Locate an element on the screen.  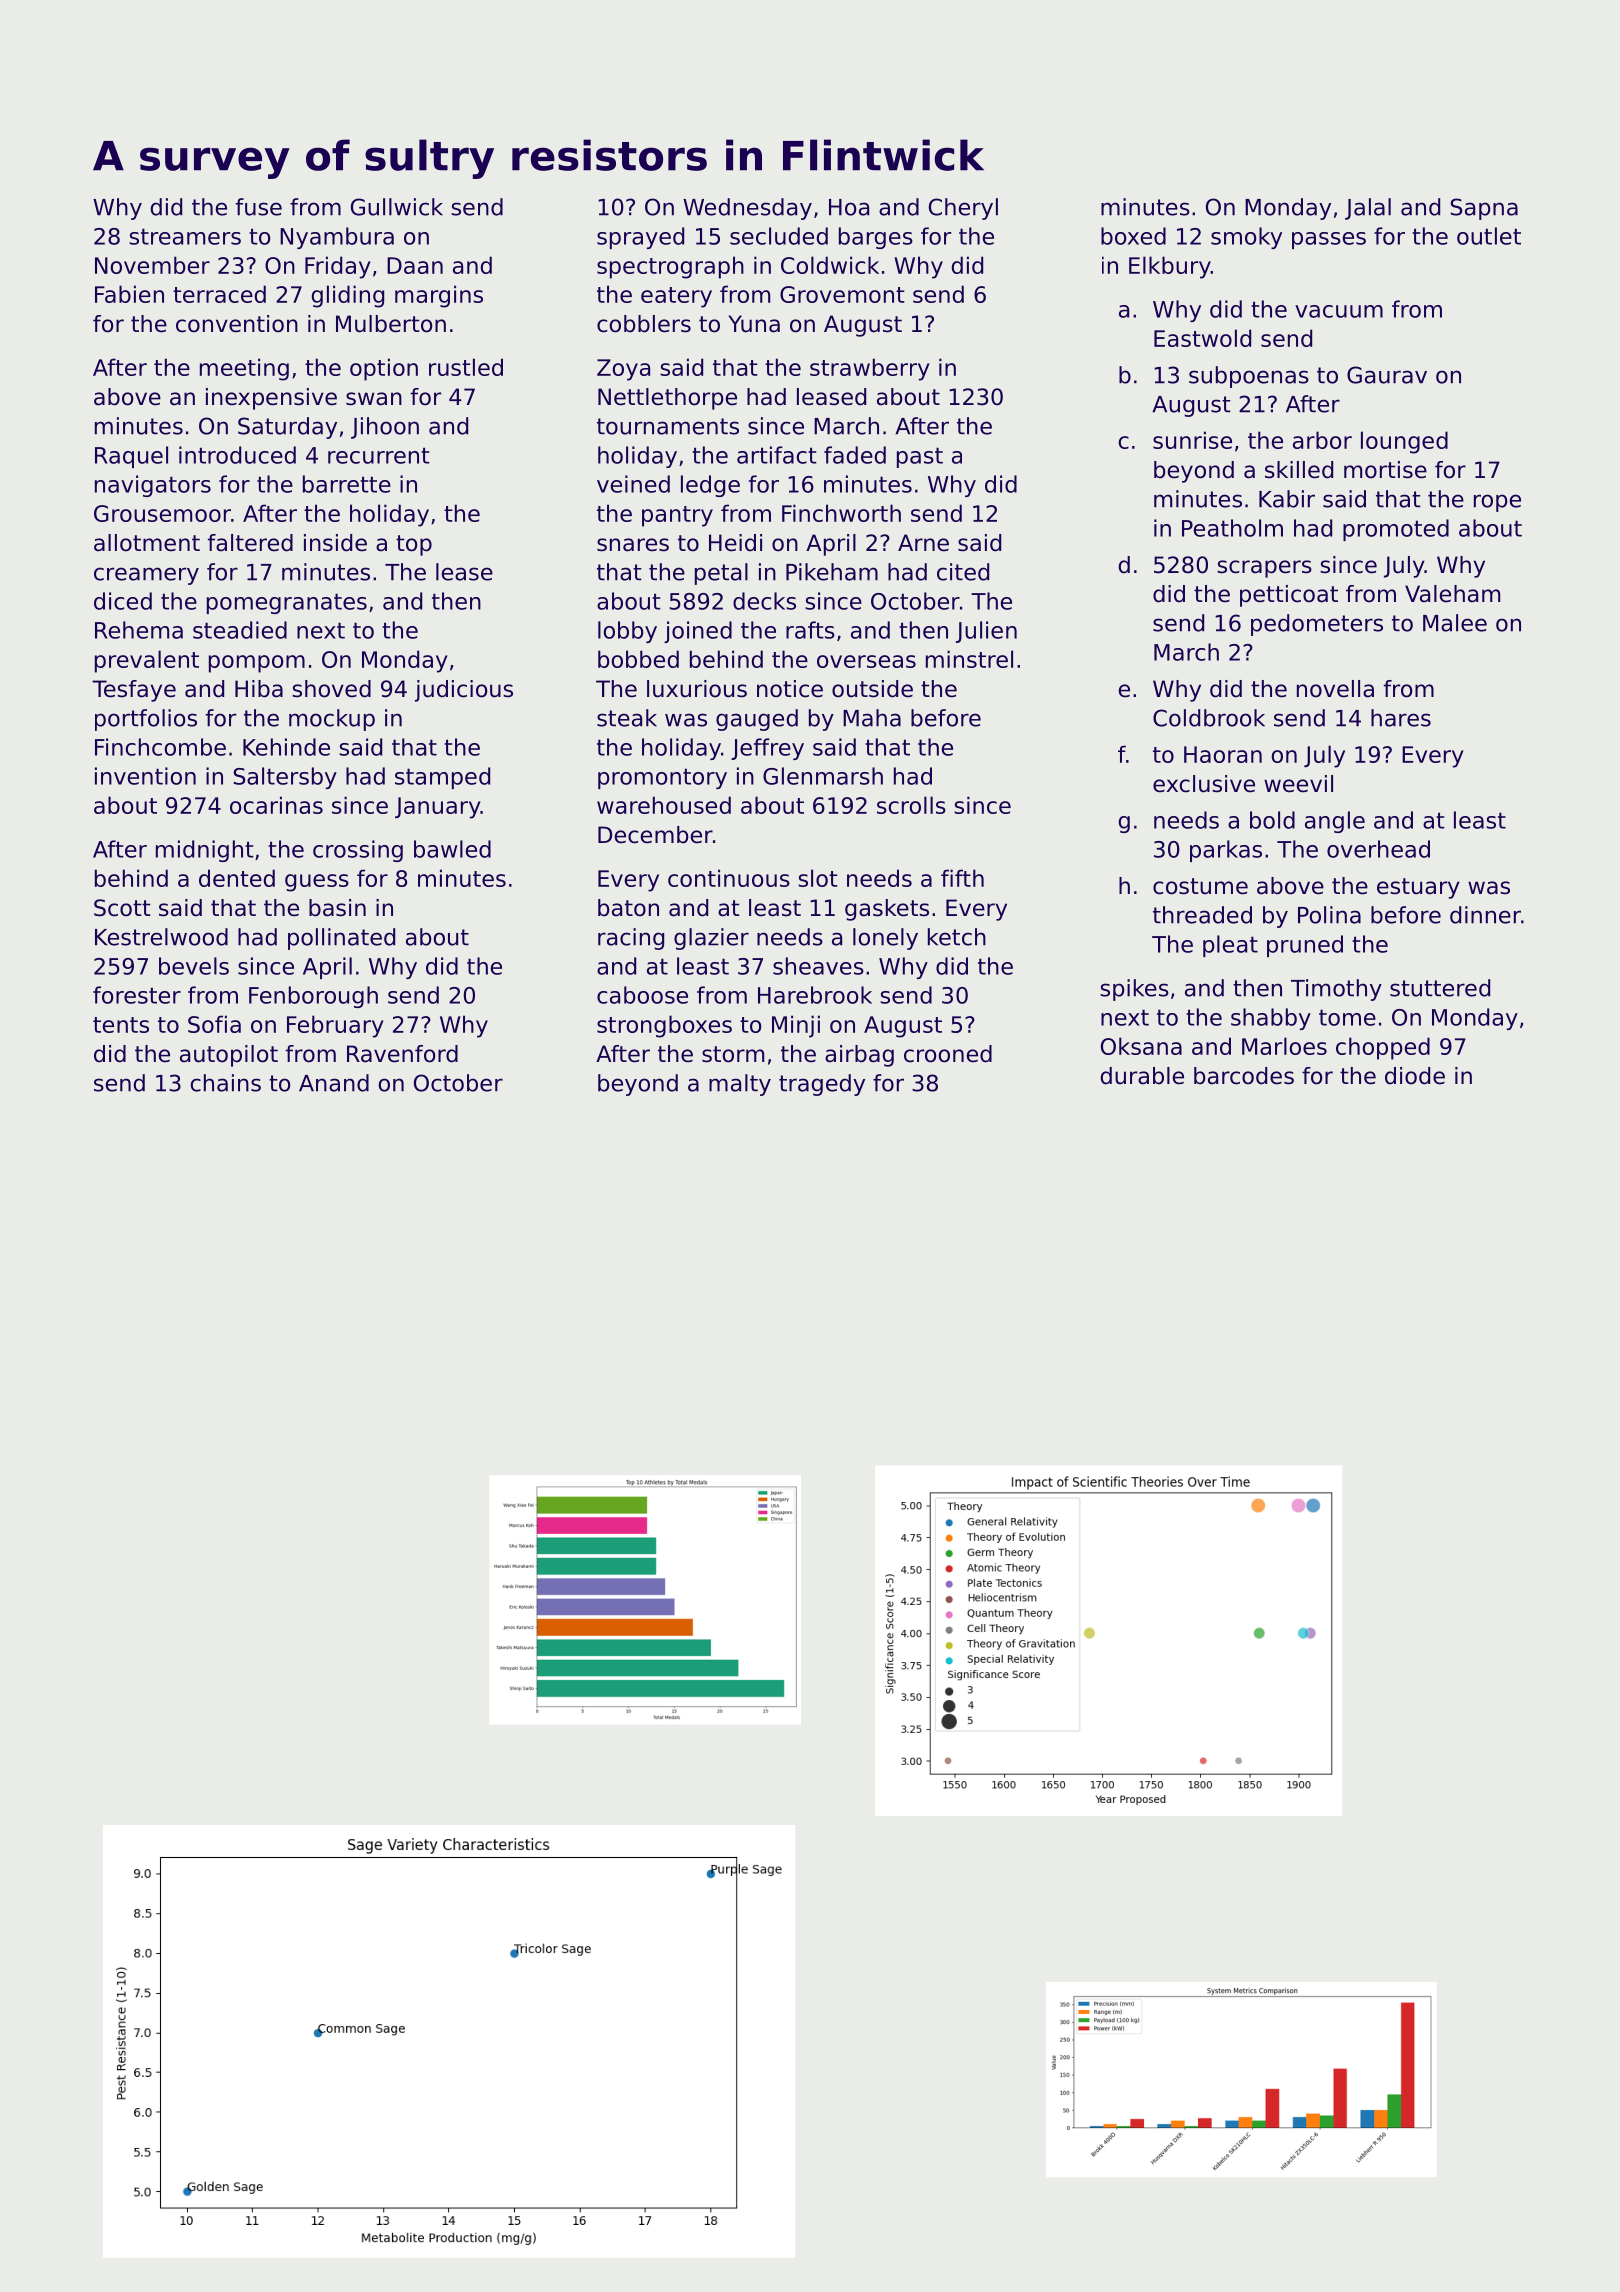
Grovemont is located at coordinates (842, 294).
